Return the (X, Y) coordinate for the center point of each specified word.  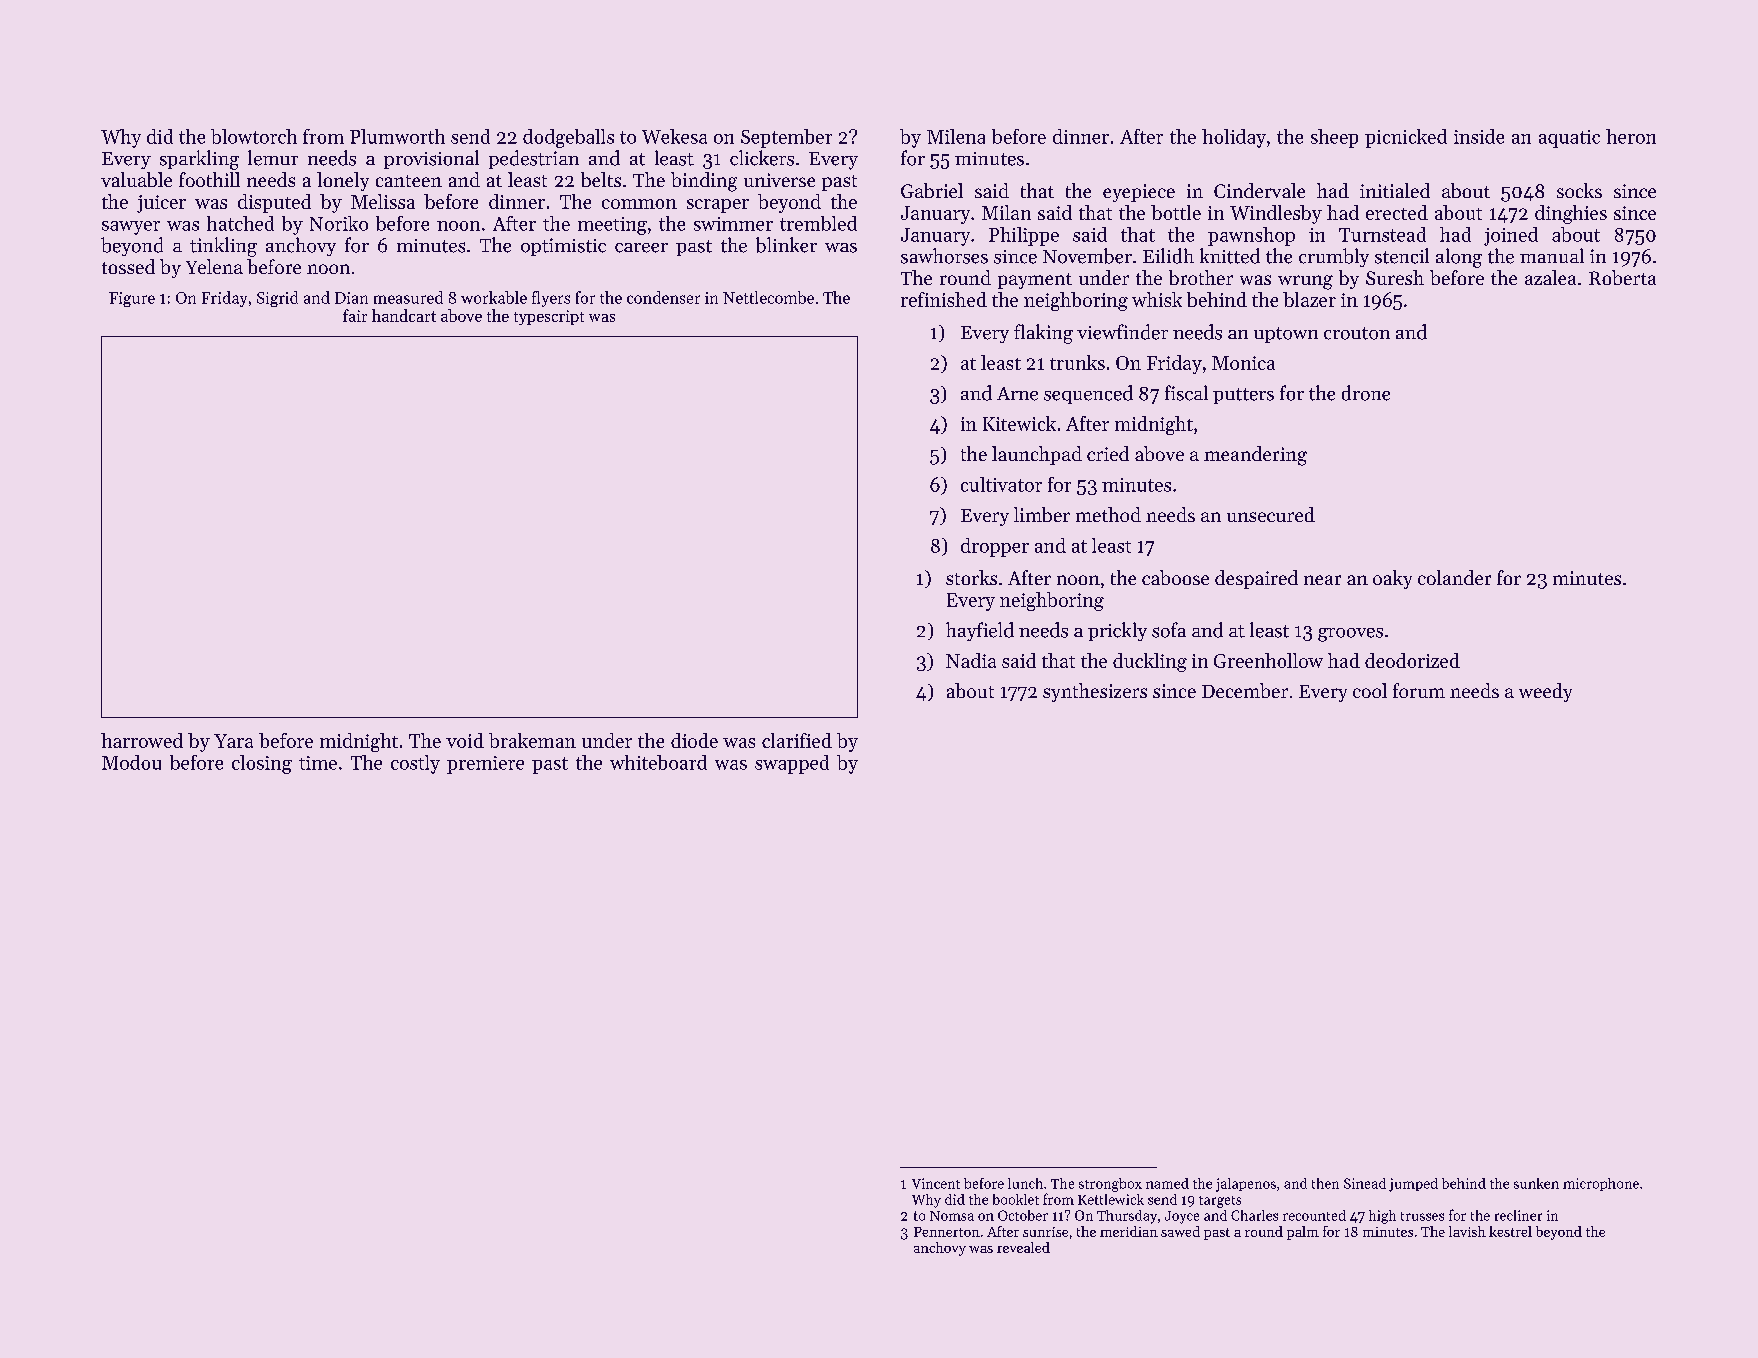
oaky (1392, 579)
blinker (786, 245)
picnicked (1406, 138)
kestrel (1510, 1231)
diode (694, 740)
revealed (1023, 1247)
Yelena (214, 266)
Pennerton (947, 1232)
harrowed (142, 740)
